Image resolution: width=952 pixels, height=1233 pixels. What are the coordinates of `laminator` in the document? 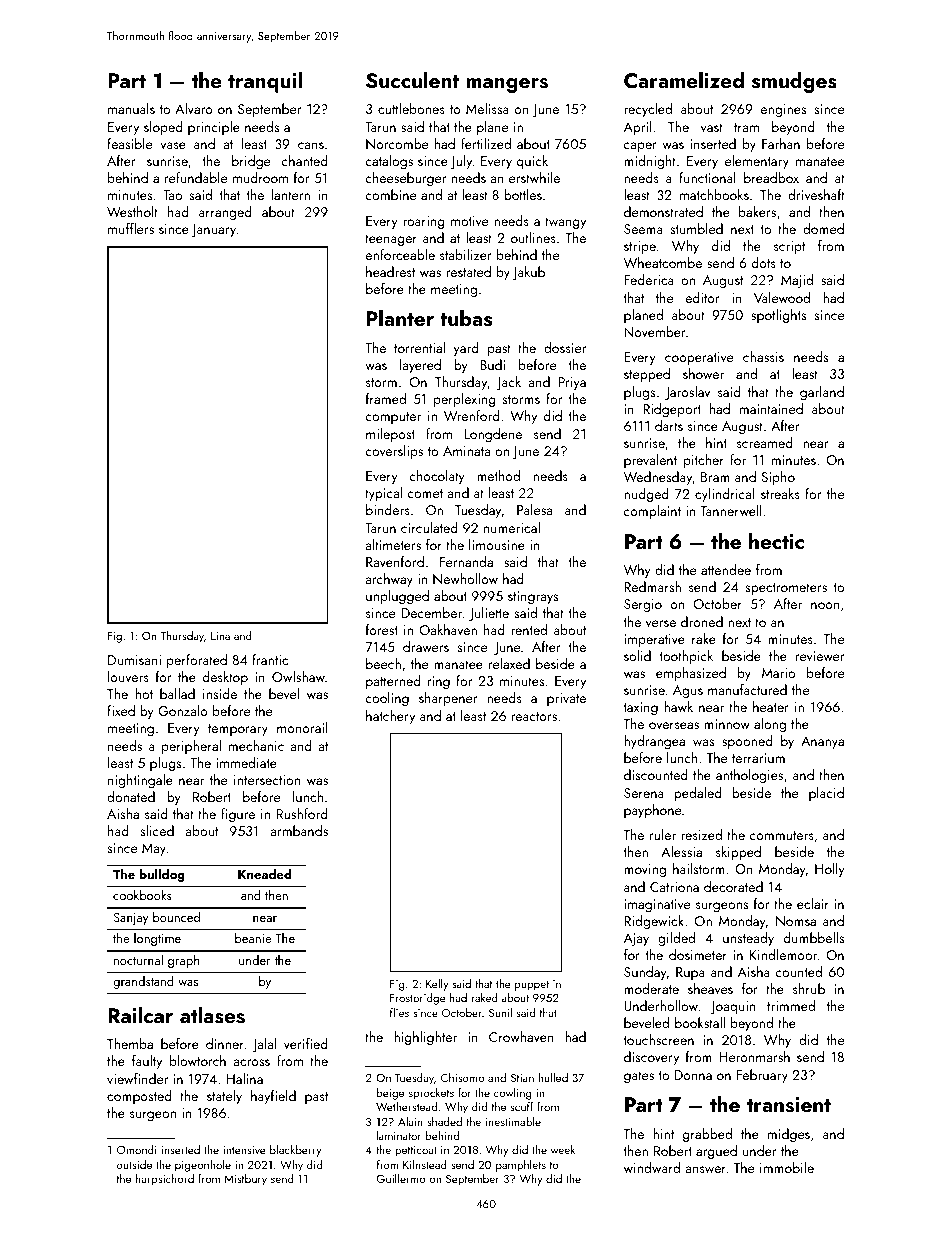 It's located at (398, 1135).
